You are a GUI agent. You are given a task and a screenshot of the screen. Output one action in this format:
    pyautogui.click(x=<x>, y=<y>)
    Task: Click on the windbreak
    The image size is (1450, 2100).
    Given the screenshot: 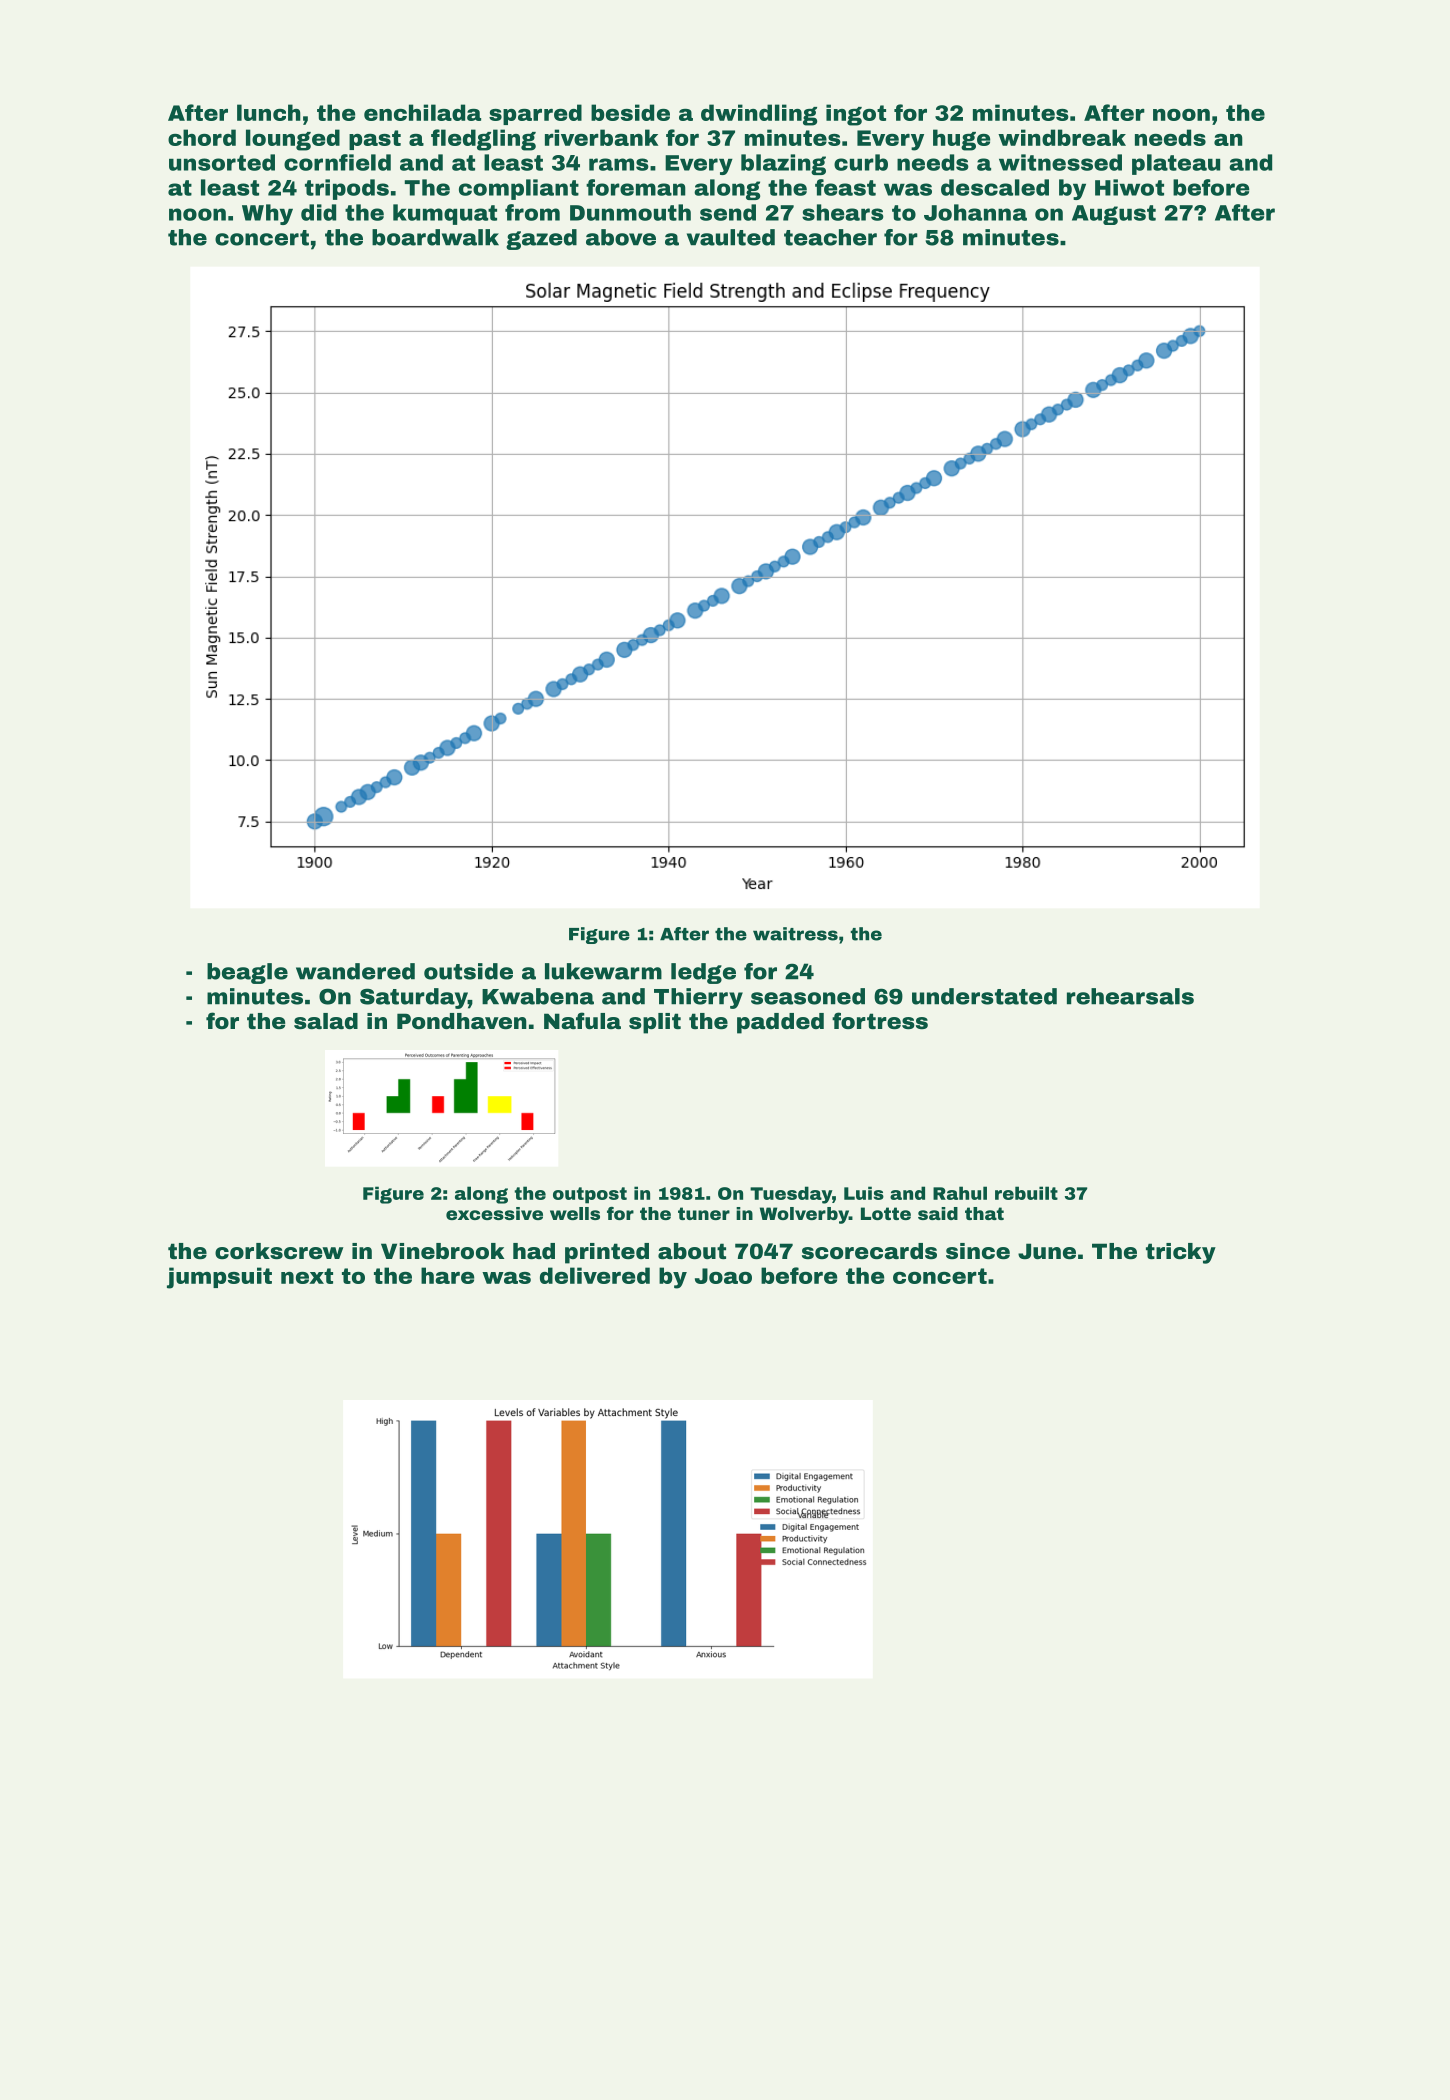 What is the action you would take?
    pyautogui.click(x=1062, y=137)
